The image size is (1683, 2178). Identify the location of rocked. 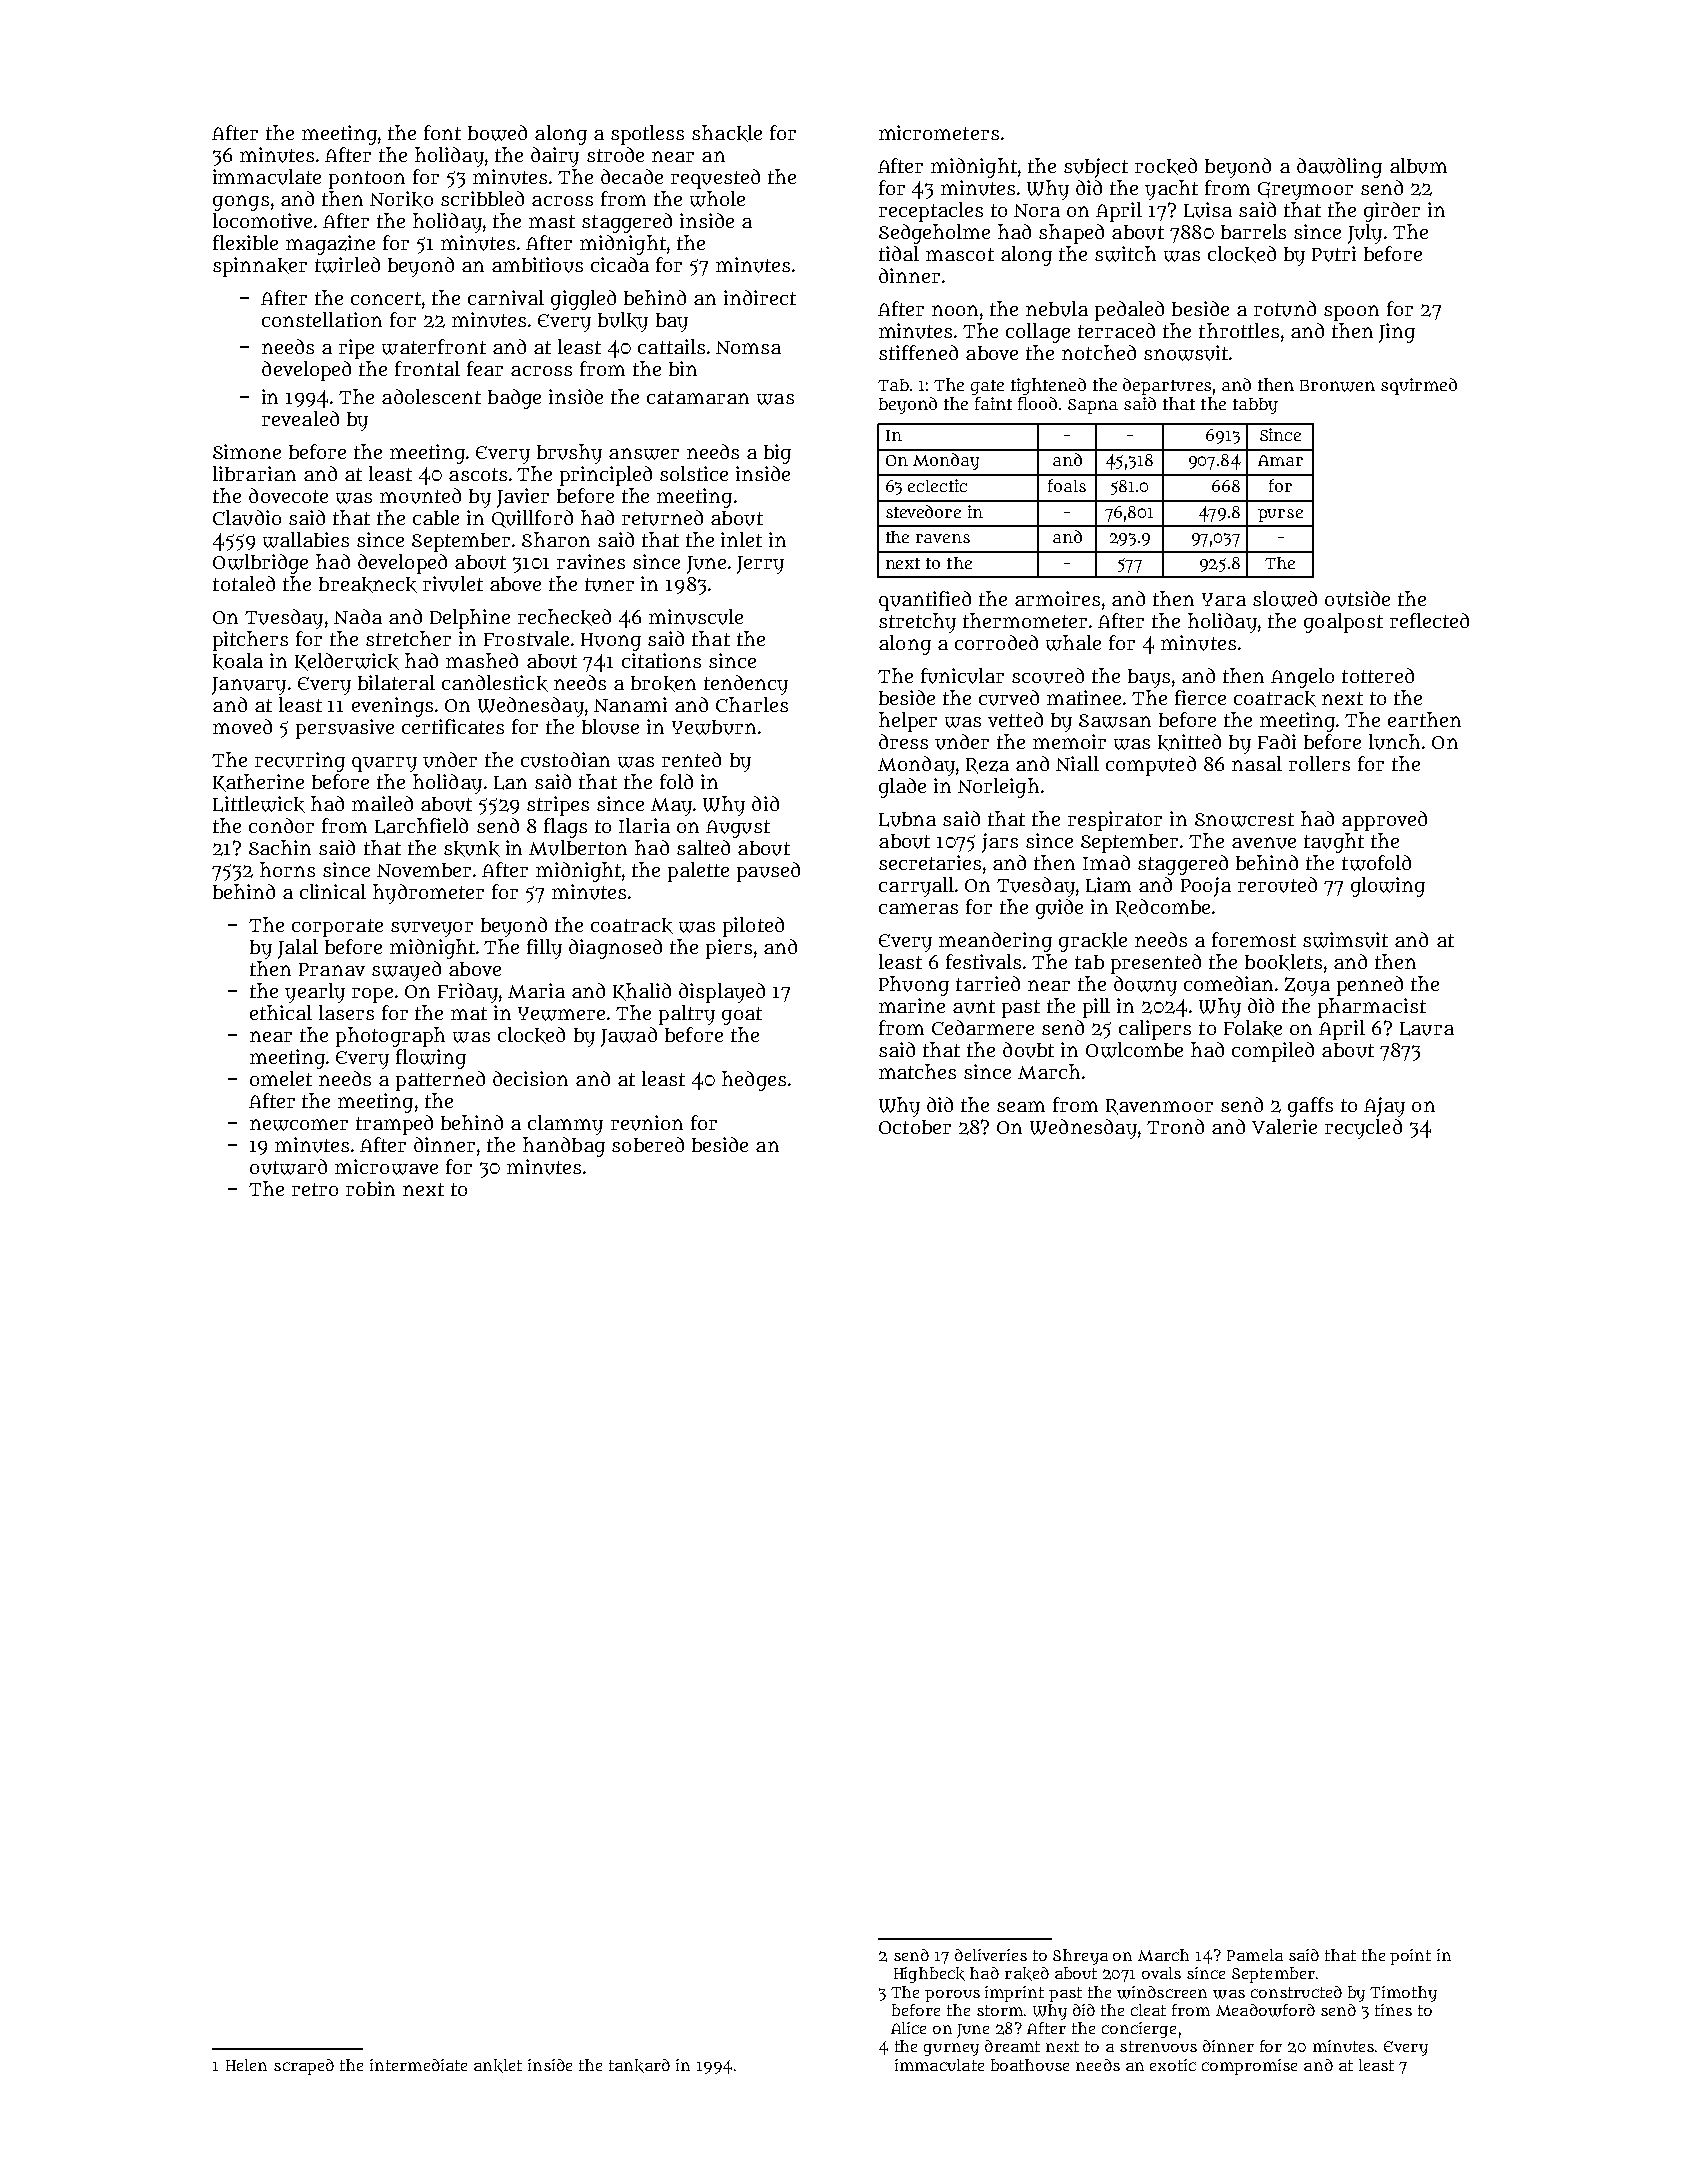
(1166, 166).
